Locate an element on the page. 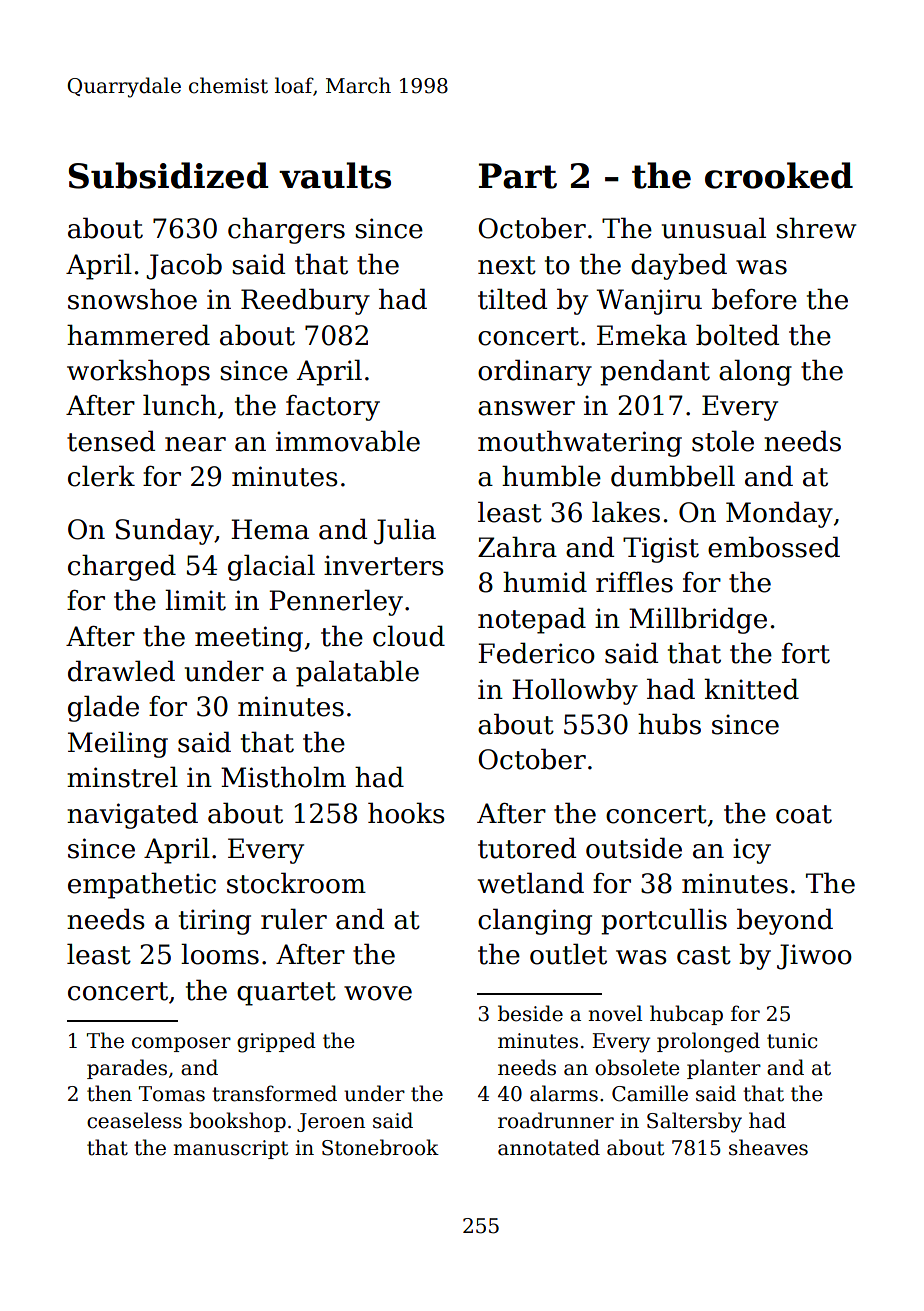 Image resolution: width=924 pixels, height=1311 pixels. Part is located at coordinates (518, 176).
